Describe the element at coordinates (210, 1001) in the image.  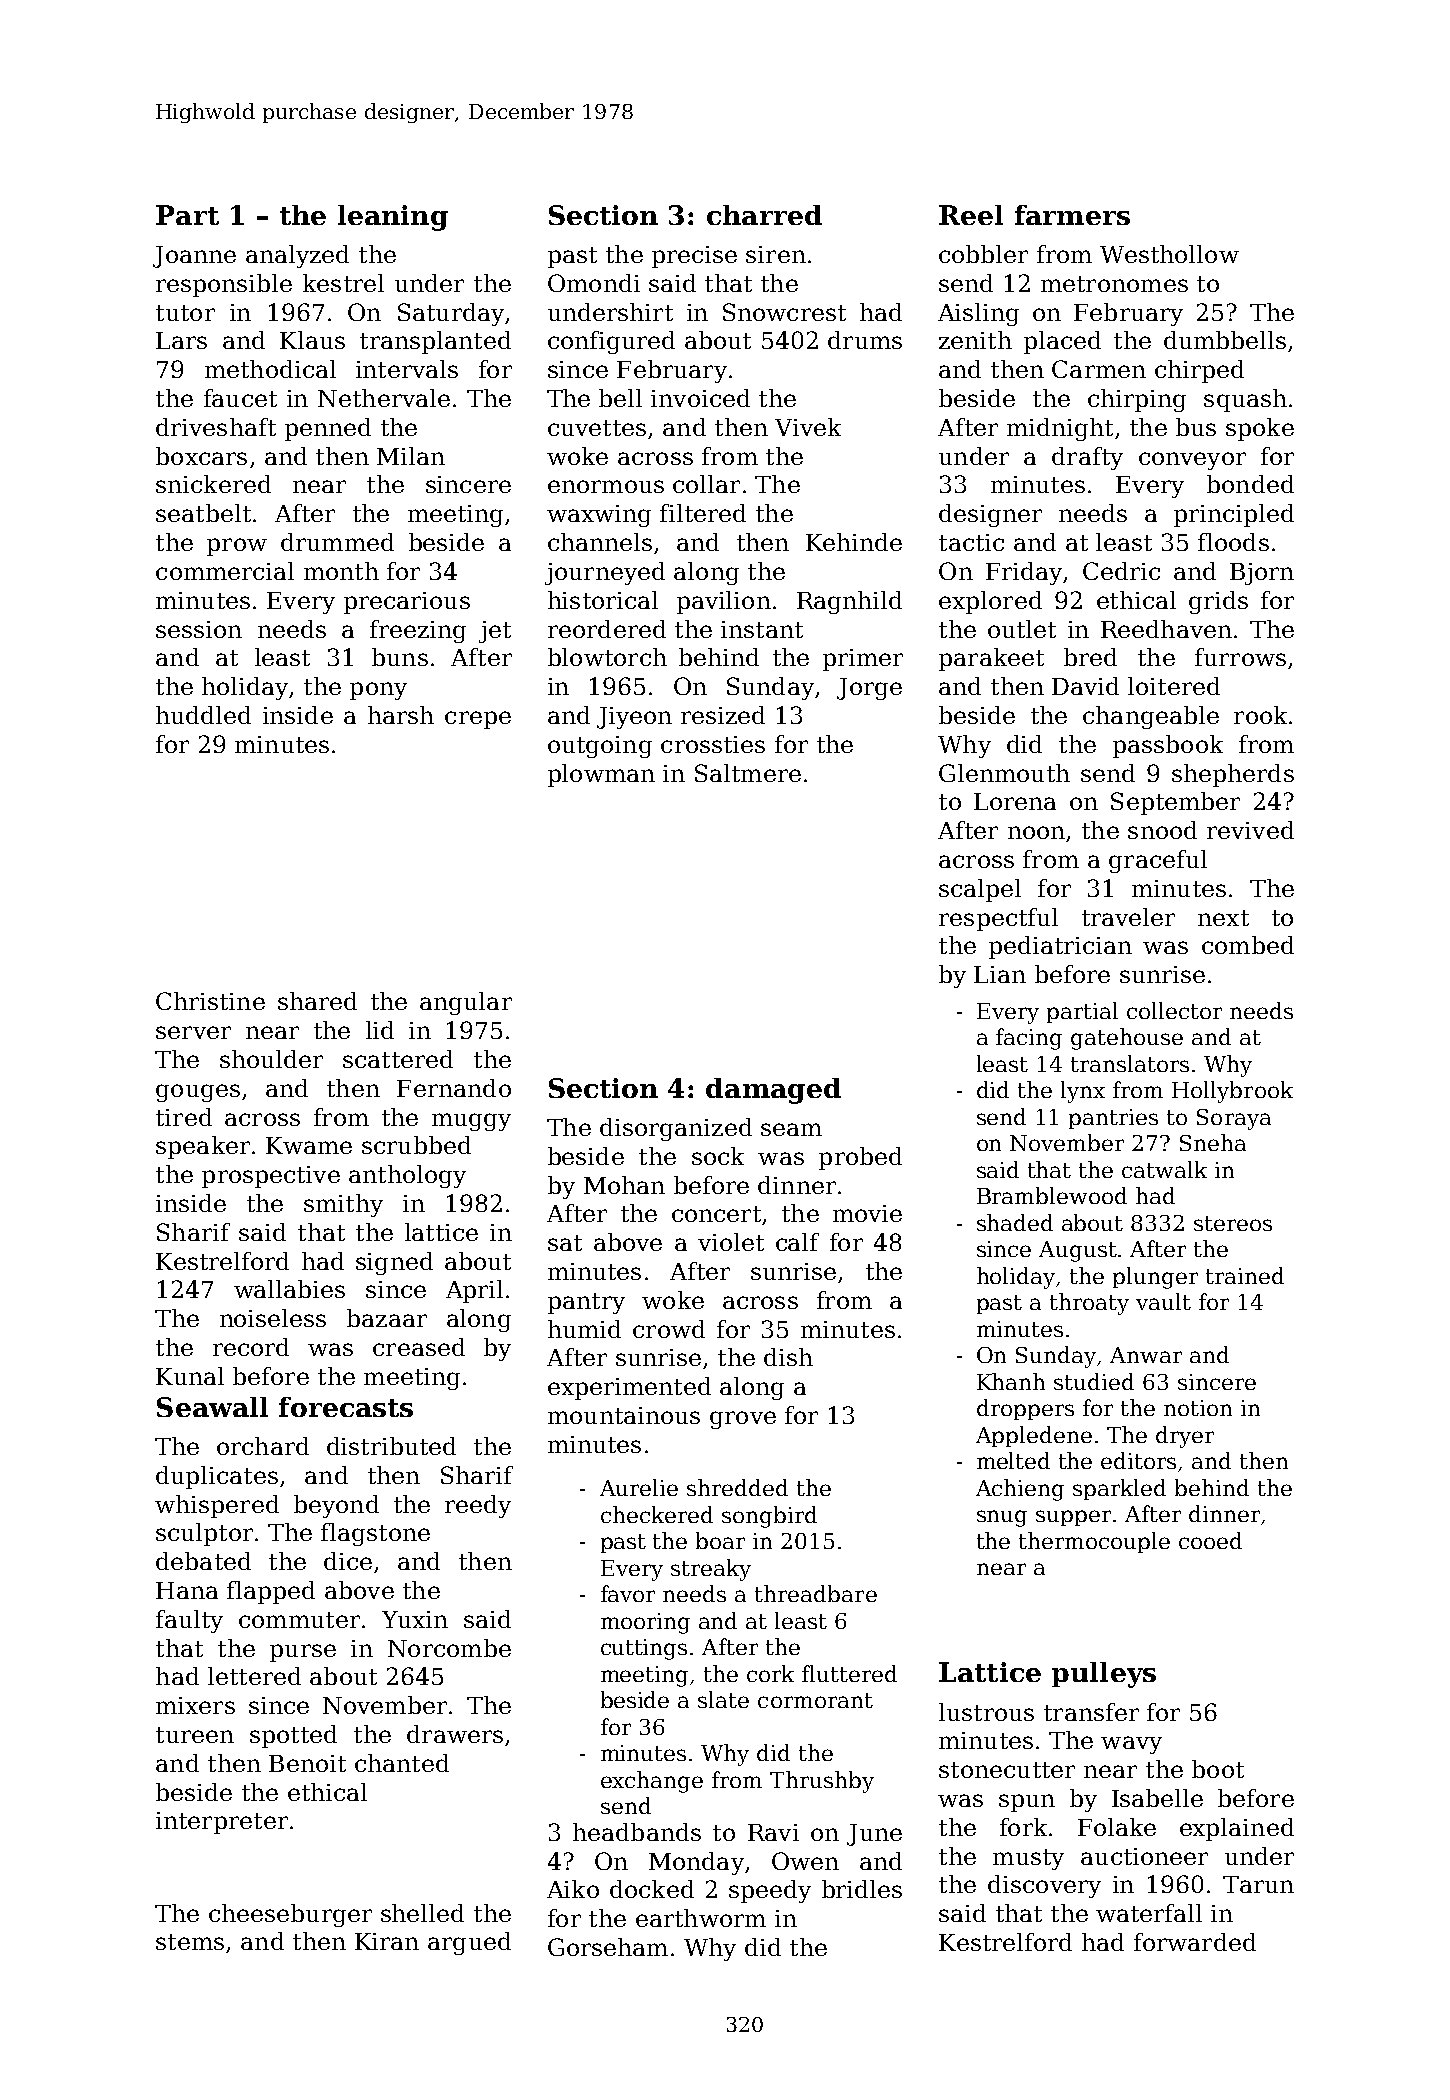
I see `Christine` at that location.
